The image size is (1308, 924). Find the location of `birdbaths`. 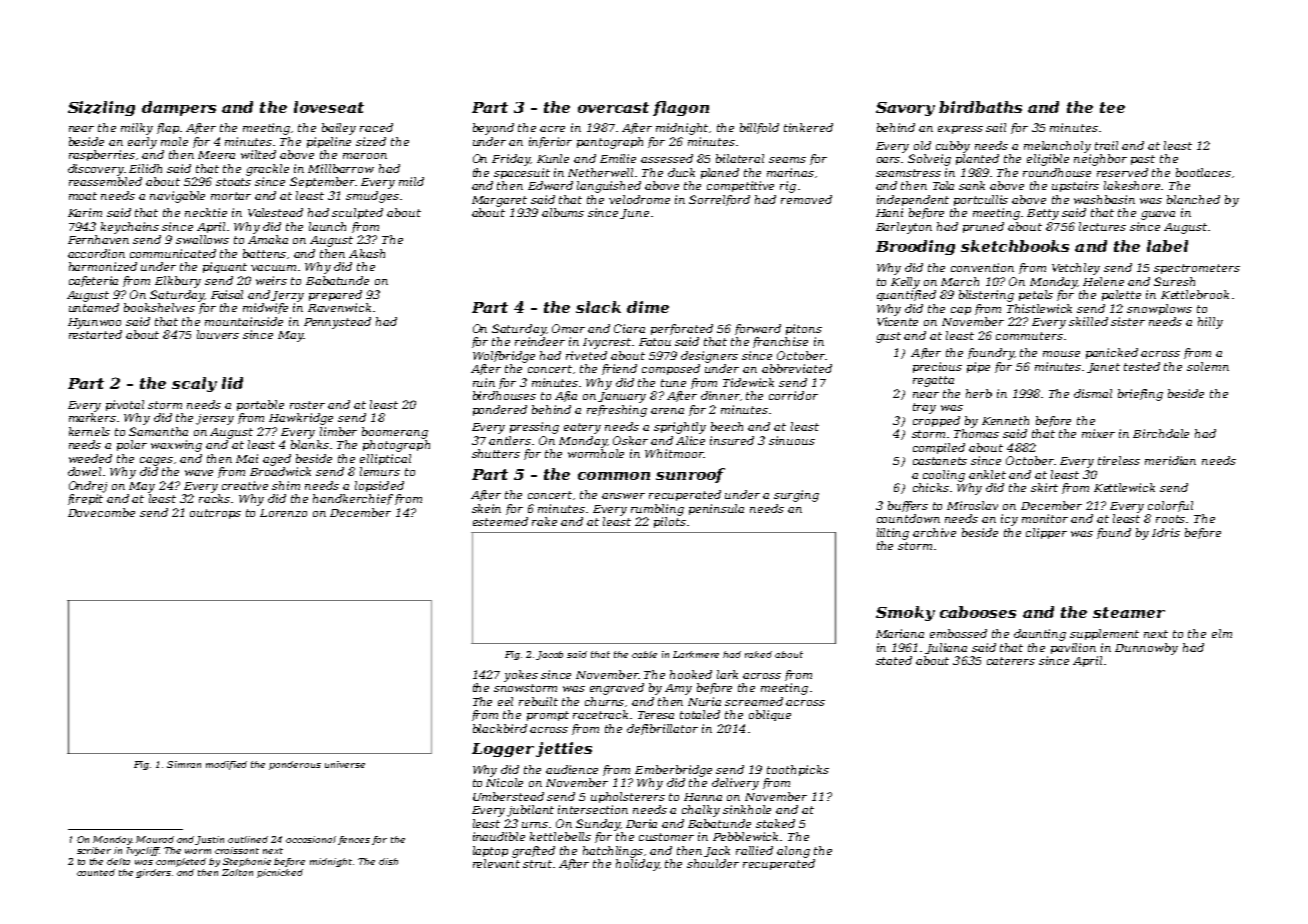

birdbaths is located at coordinates (980, 107).
